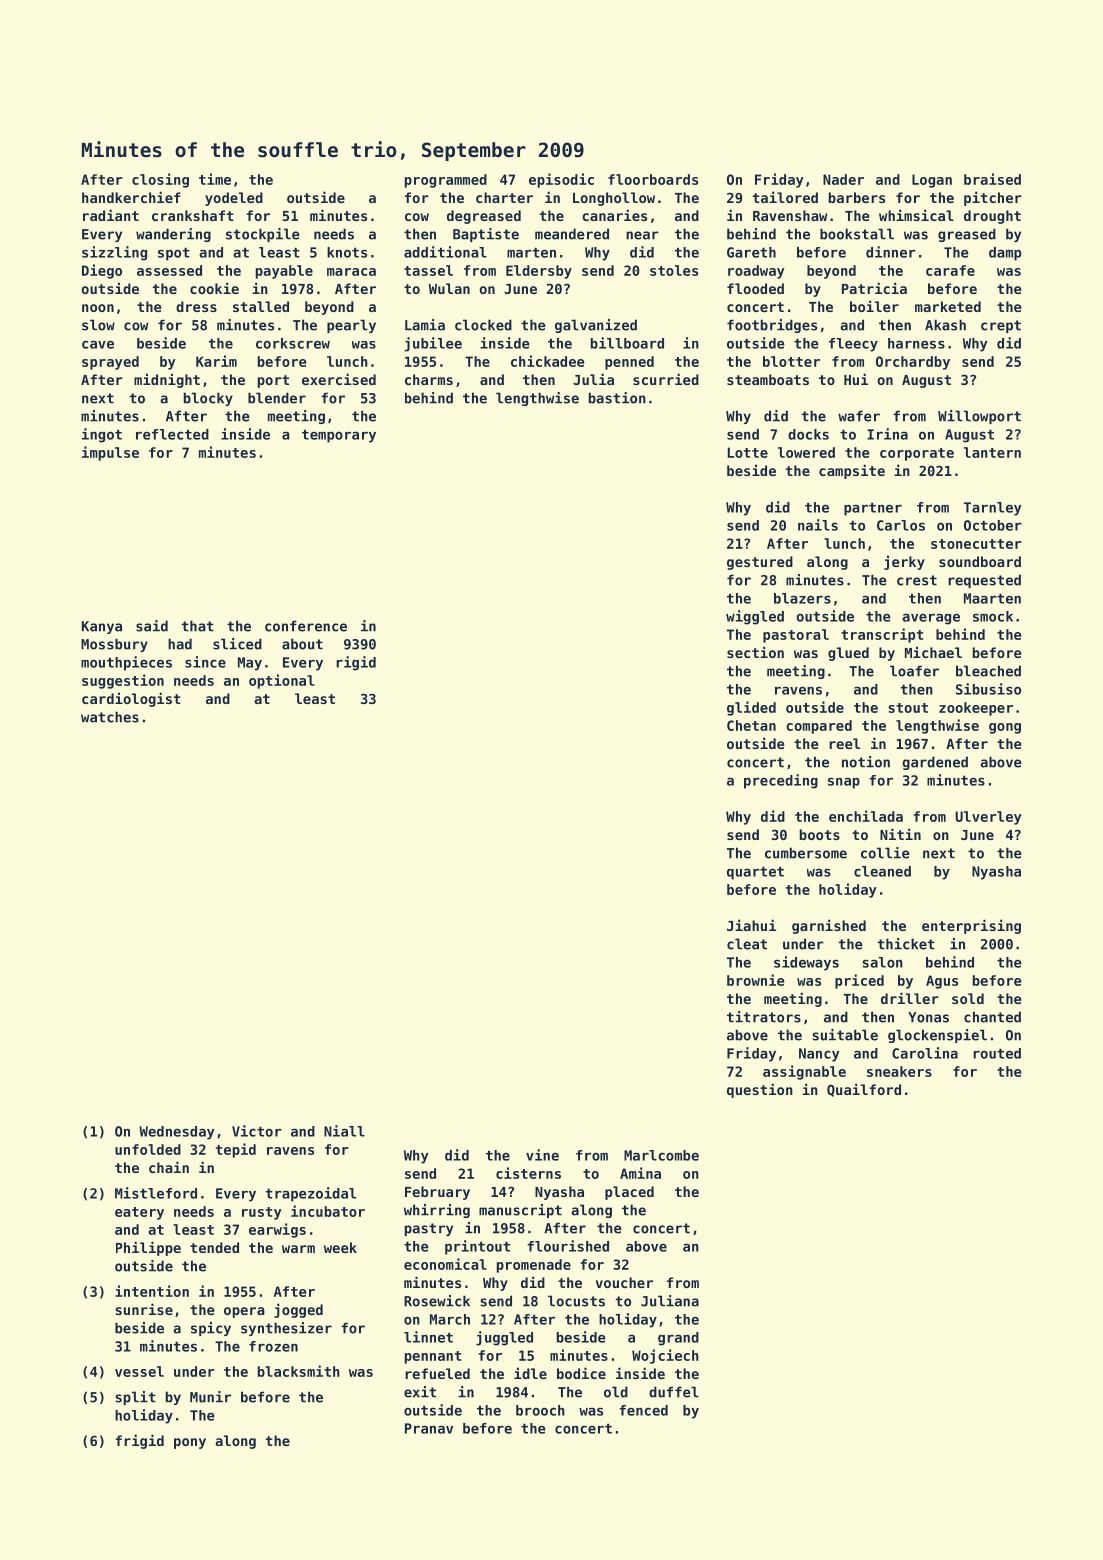  What do you see at coordinates (110, 363) in the screenshot?
I see `sprayed` at bounding box center [110, 363].
